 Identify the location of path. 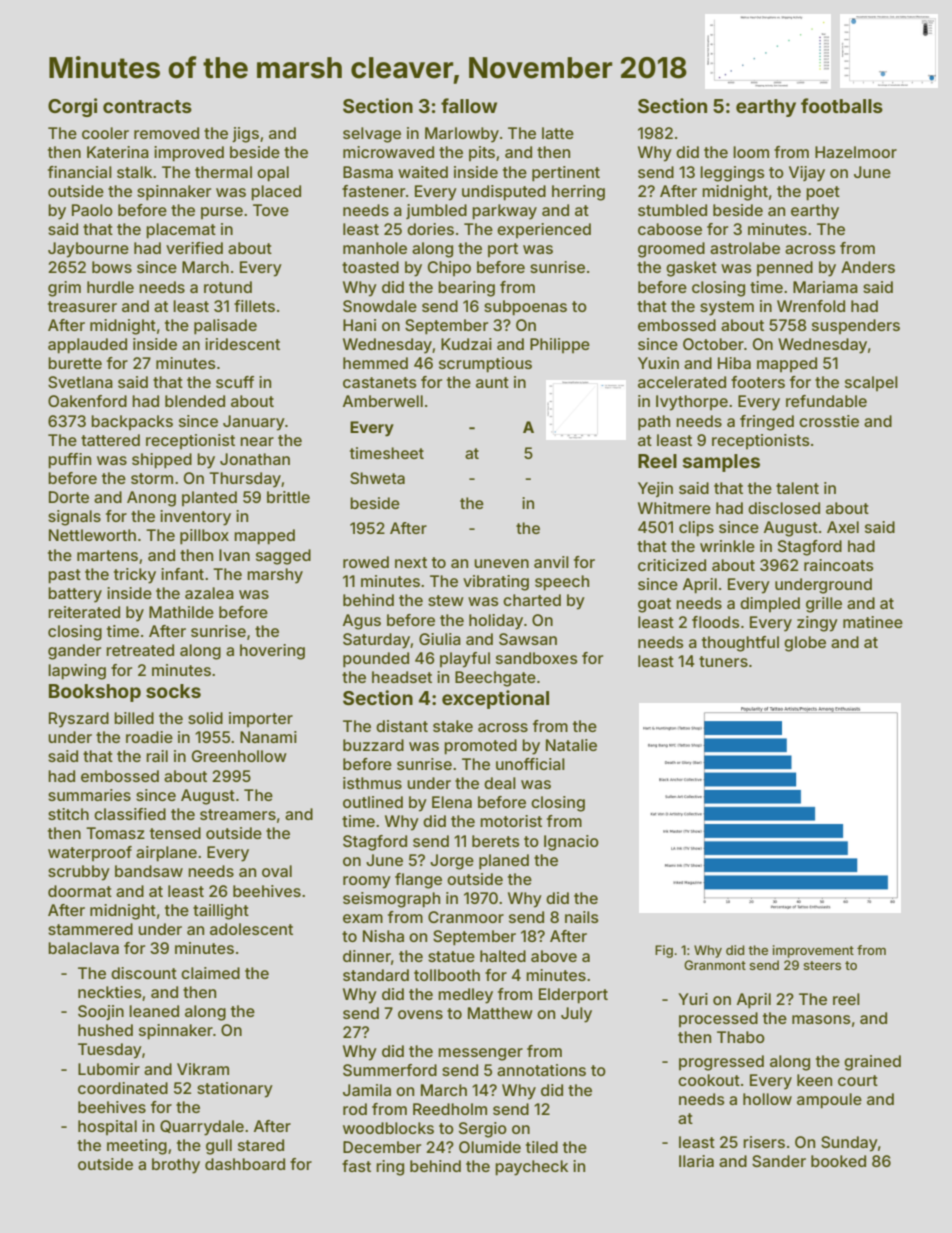
(654, 423).
